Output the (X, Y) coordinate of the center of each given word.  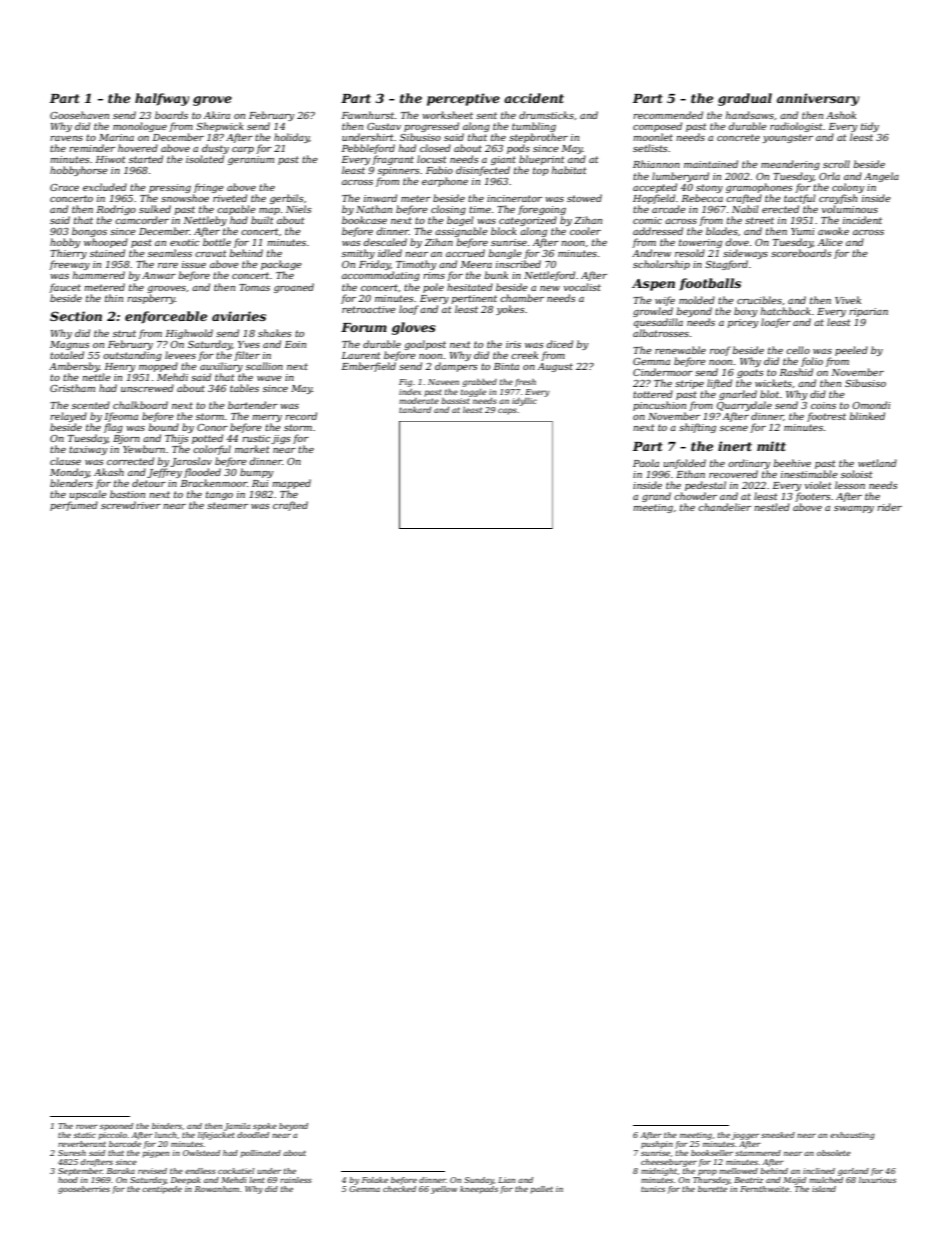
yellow (444, 1190)
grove (212, 101)
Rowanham (217, 1189)
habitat (569, 170)
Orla (829, 176)
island (824, 1189)
